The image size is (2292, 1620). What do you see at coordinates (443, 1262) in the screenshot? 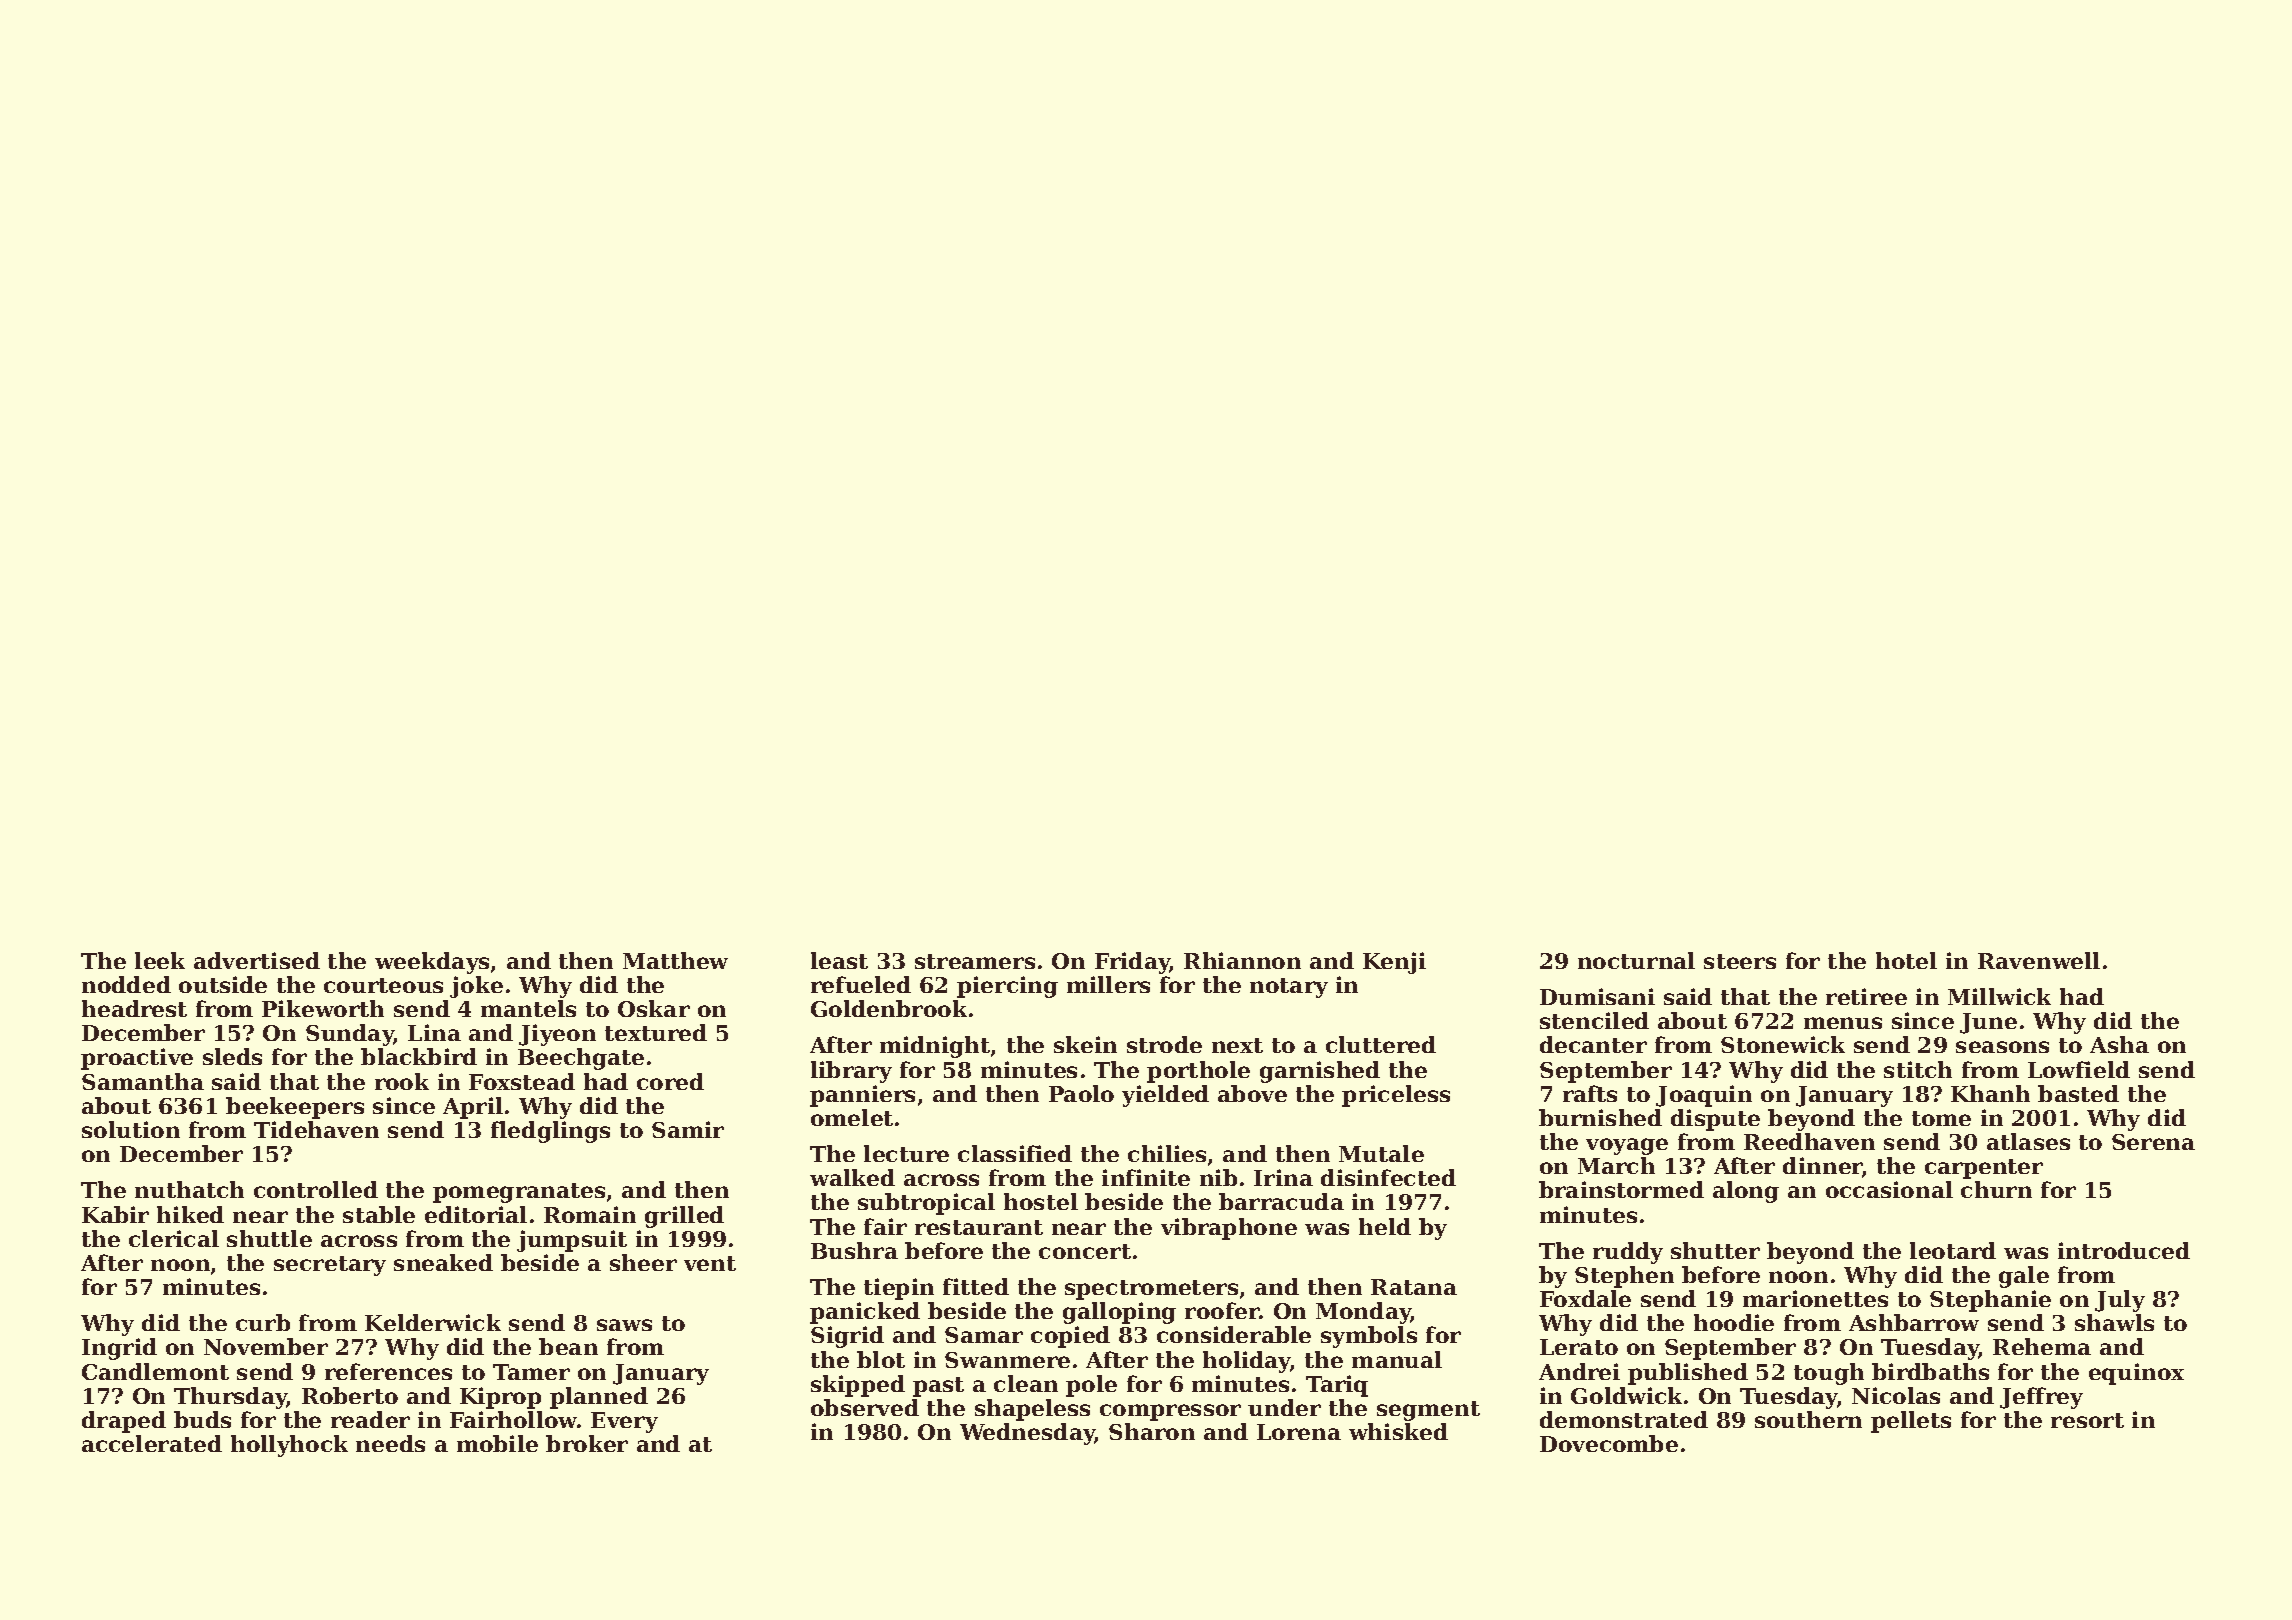
I see `sneaked` at bounding box center [443, 1262].
